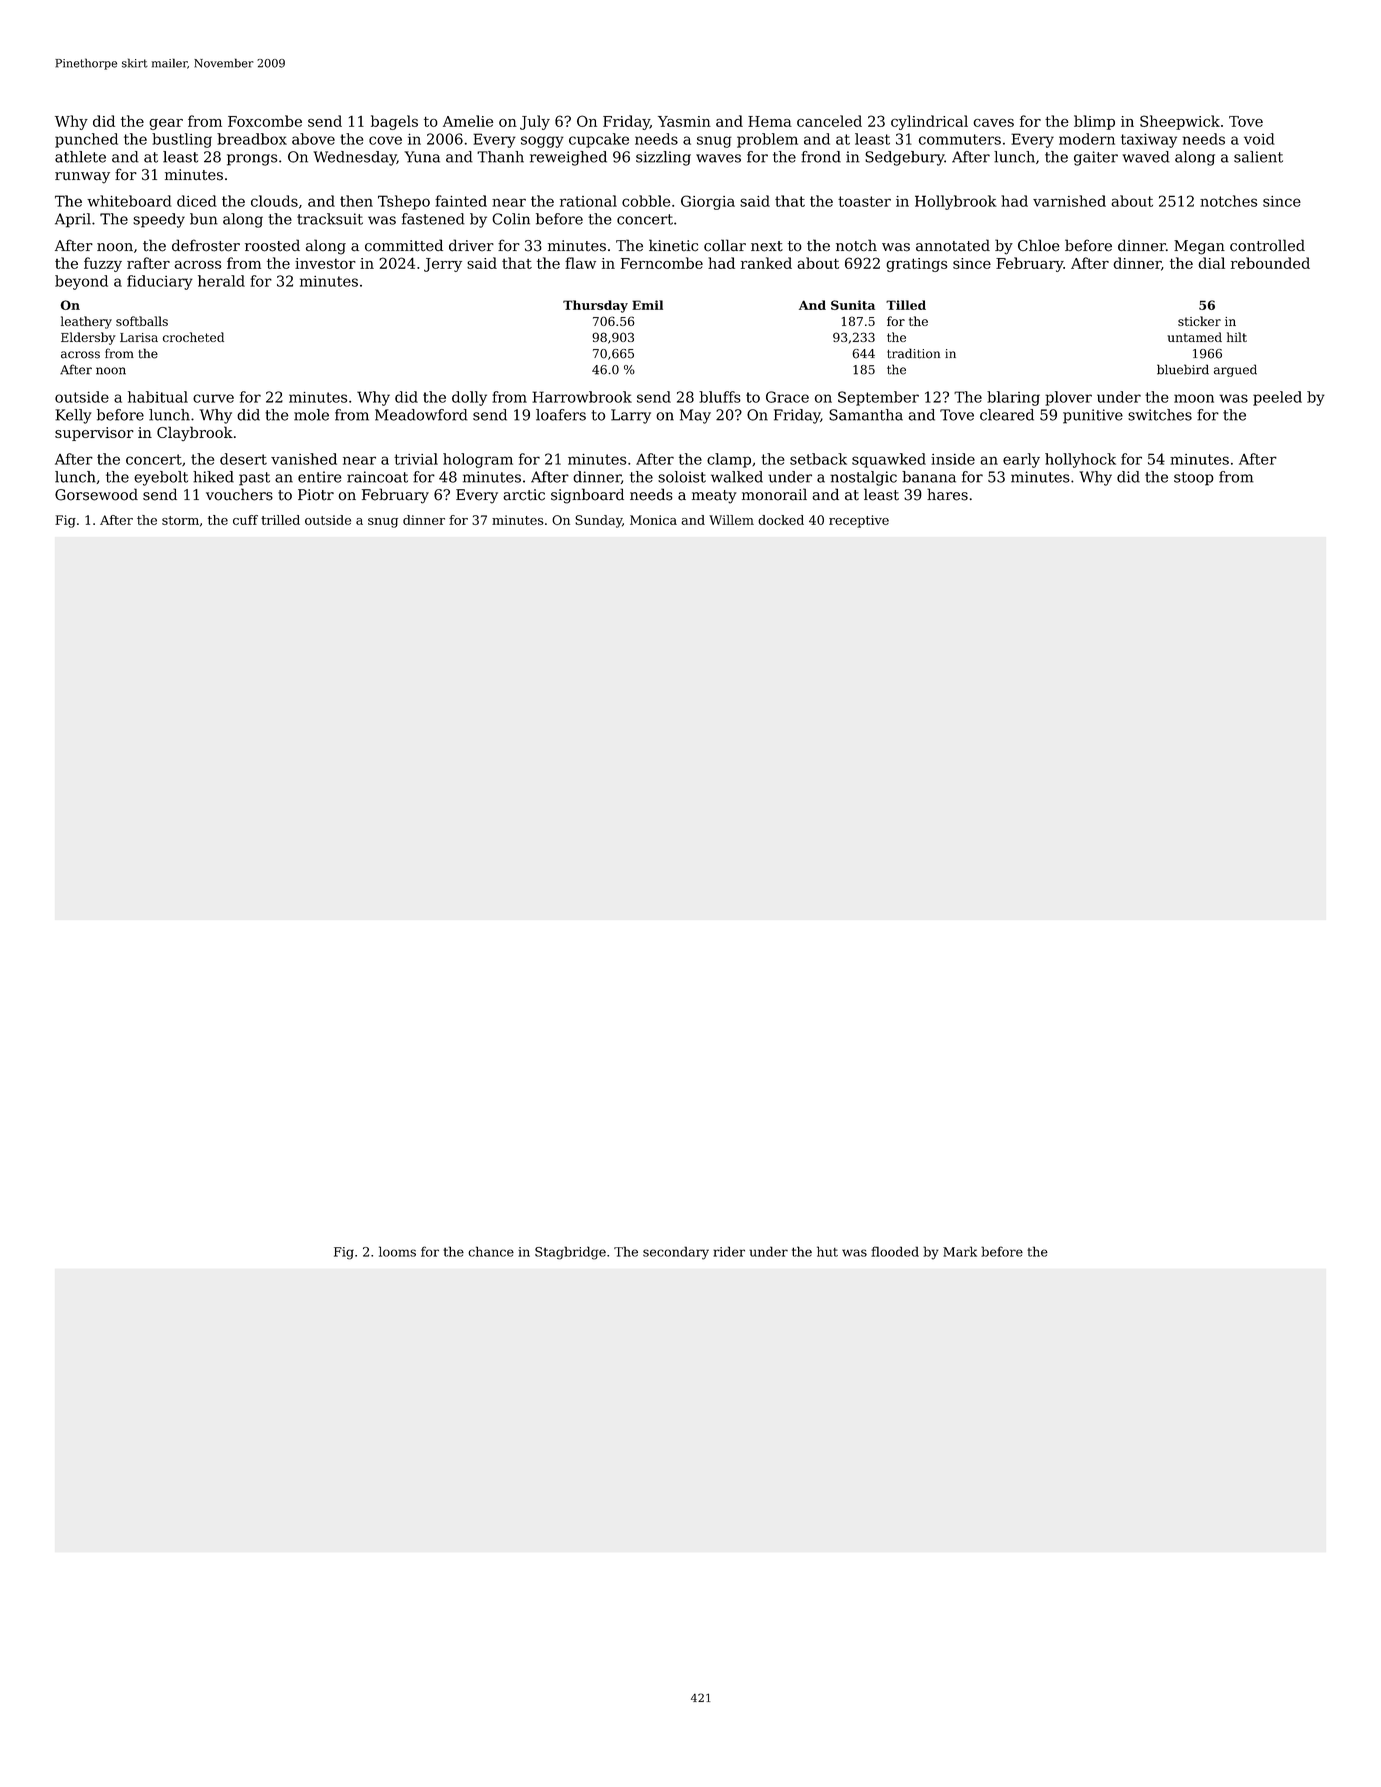 The image size is (1381, 1787). Describe the element at coordinates (397, 1251) in the screenshot. I see `looms` at that location.
